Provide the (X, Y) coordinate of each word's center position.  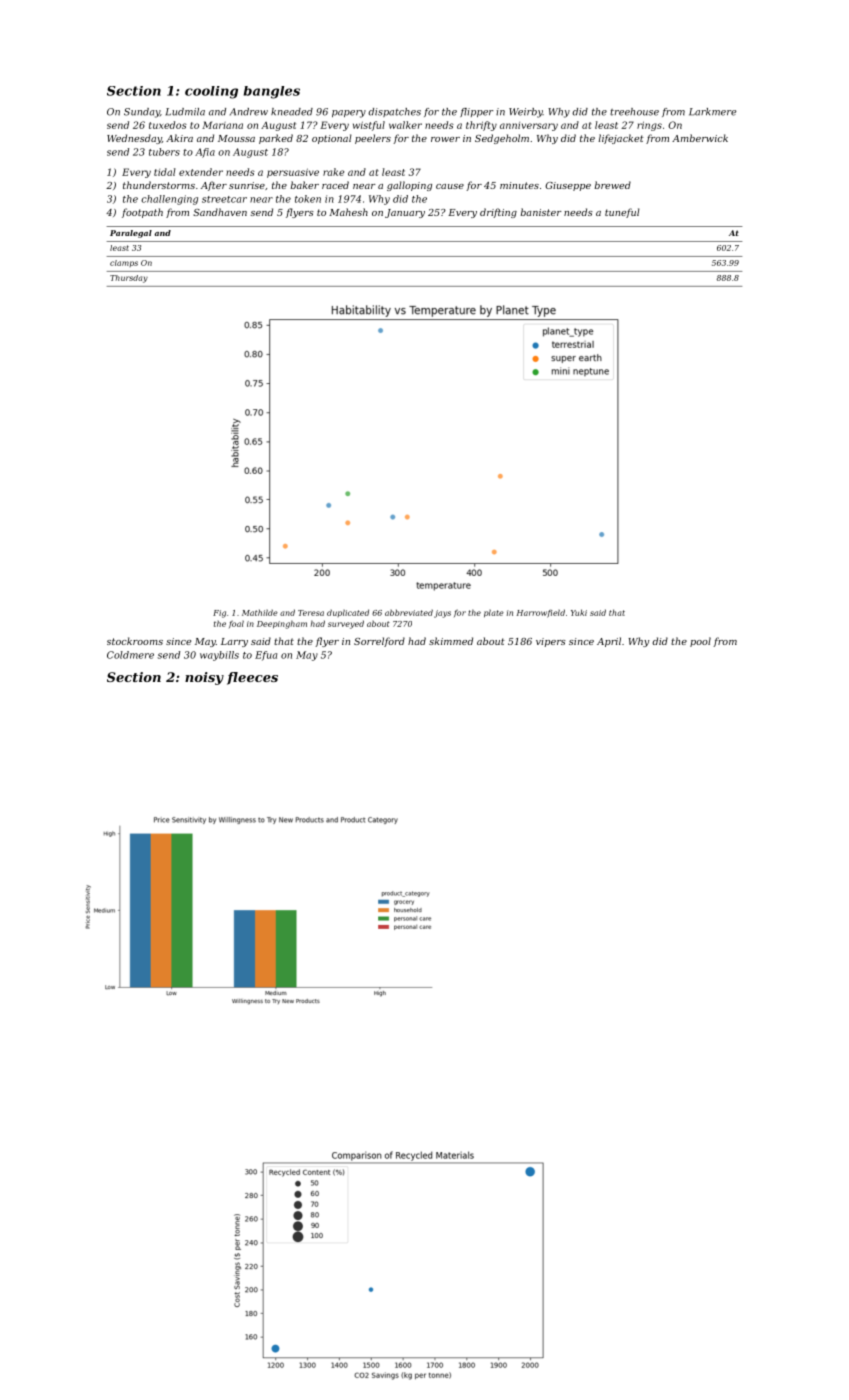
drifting (498, 213)
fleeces (252, 678)
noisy (204, 678)
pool (700, 642)
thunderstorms (159, 185)
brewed (613, 185)
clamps (124, 263)
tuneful (622, 213)
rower (445, 139)
